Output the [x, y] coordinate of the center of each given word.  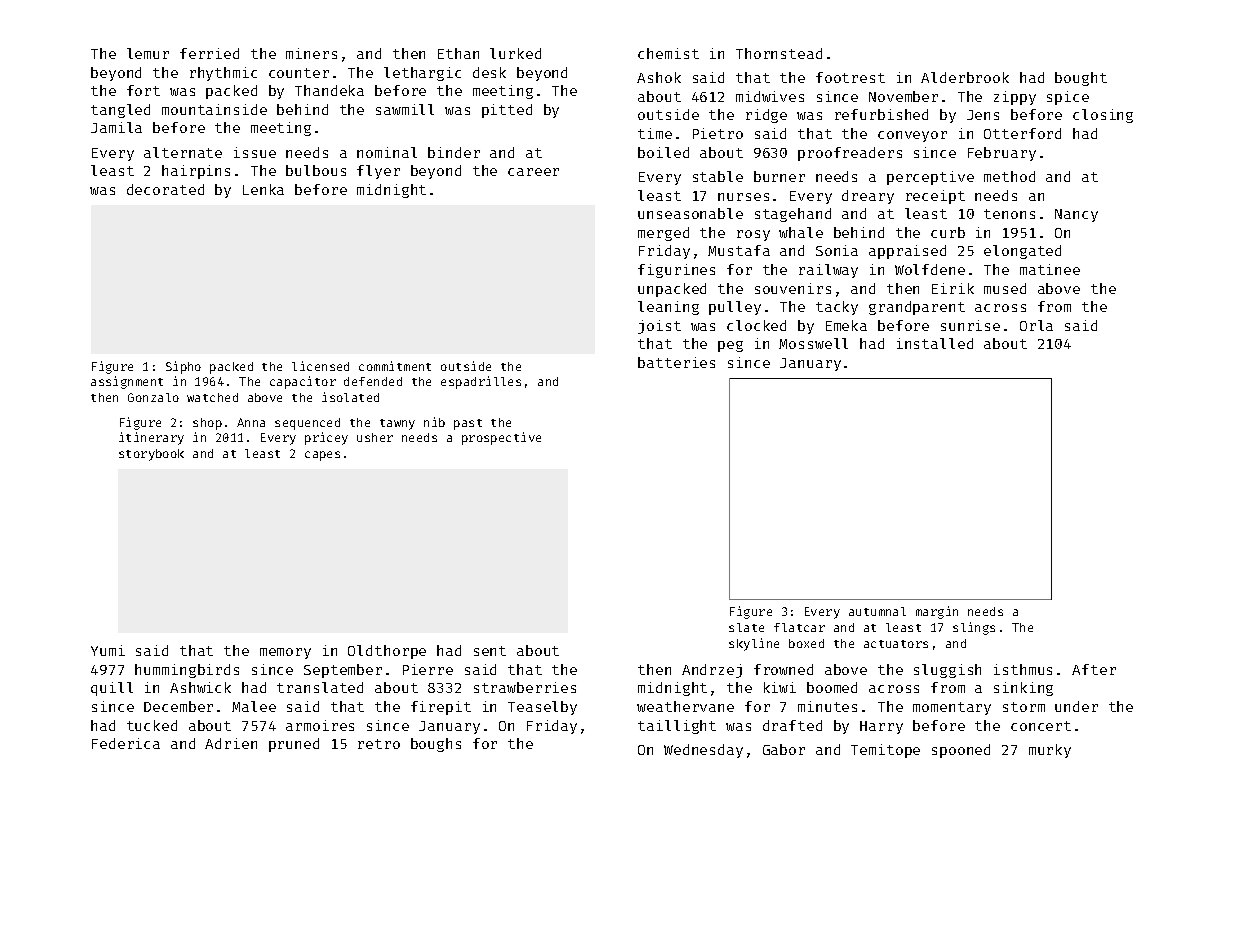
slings [974, 628]
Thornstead [779, 53]
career [533, 172]
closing [1103, 116]
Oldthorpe [387, 652]
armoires [320, 725]
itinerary [151, 438]
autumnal [877, 611]
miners [311, 53]
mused [1005, 288]
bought [1081, 79]
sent [490, 651]
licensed [320, 366]
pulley [735, 308]
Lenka [263, 189]
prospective [501, 438]
